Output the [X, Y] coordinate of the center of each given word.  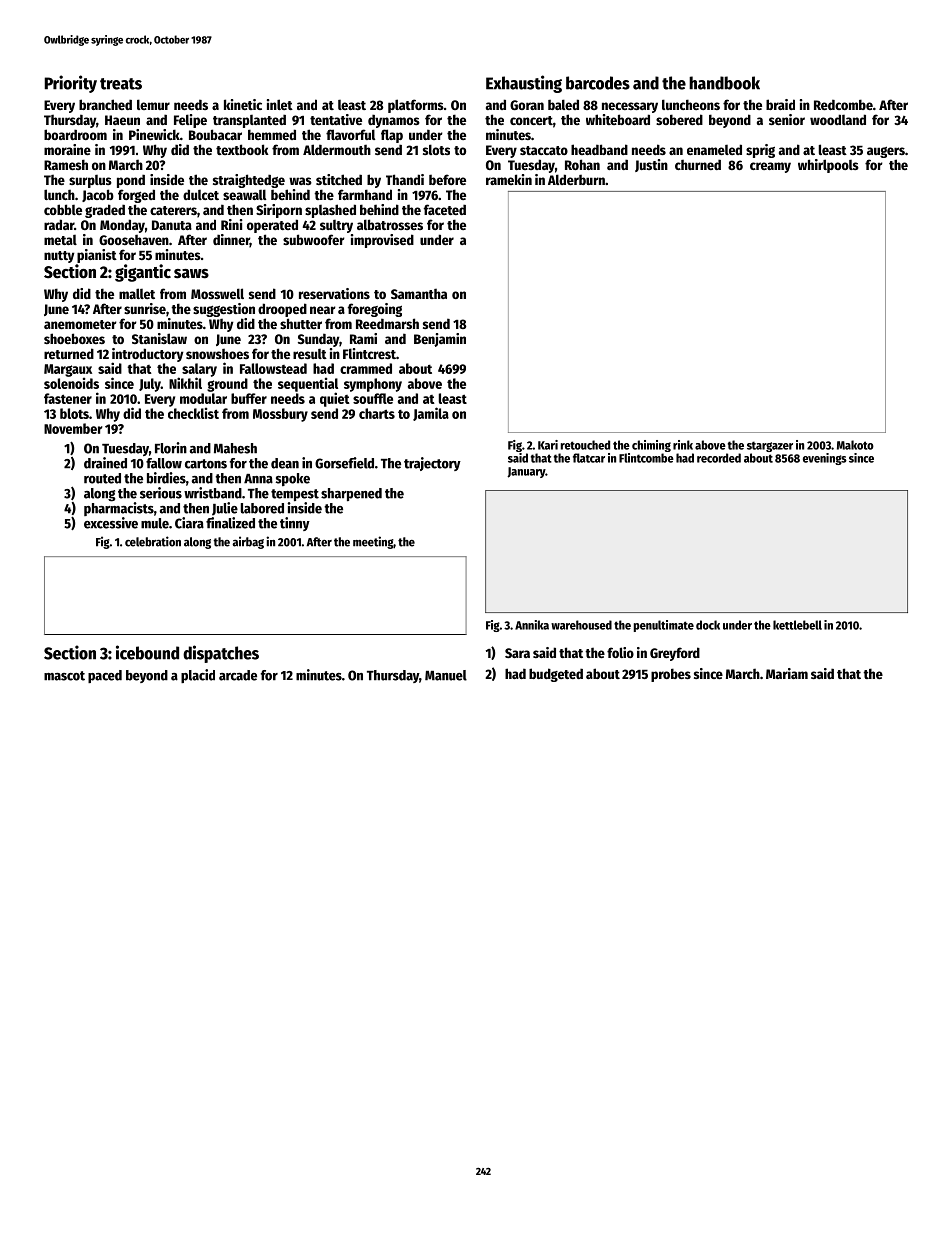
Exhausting [524, 84]
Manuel [446, 675]
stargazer [770, 446]
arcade [238, 675]
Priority [70, 84]
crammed [366, 368]
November [73, 428]
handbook [724, 83]
